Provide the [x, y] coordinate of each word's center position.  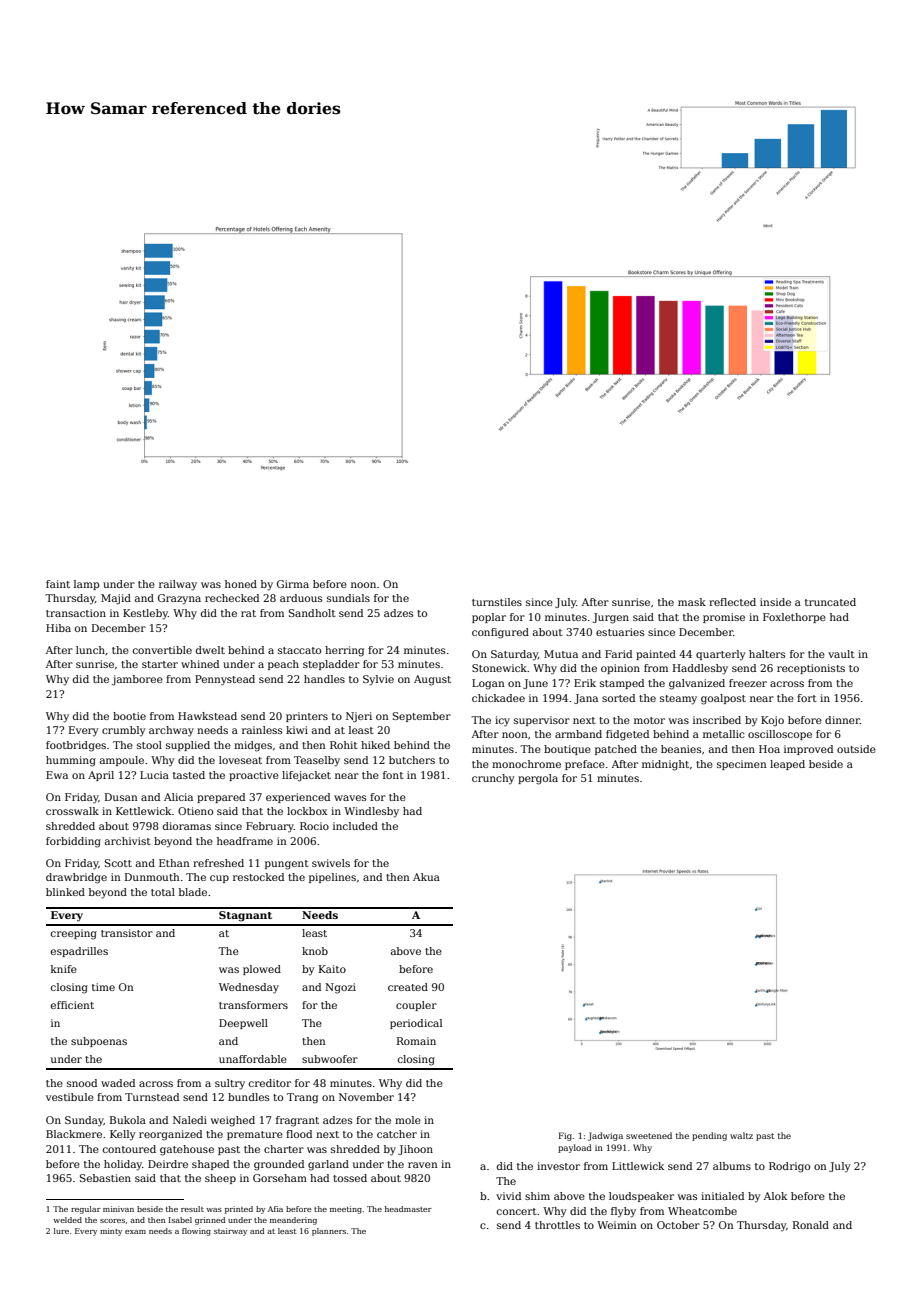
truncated [830, 602]
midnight [665, 765]
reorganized [170, 1135]
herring [344, 651]
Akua [426, 877]
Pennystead [225, 680]
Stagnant [245, 916]
